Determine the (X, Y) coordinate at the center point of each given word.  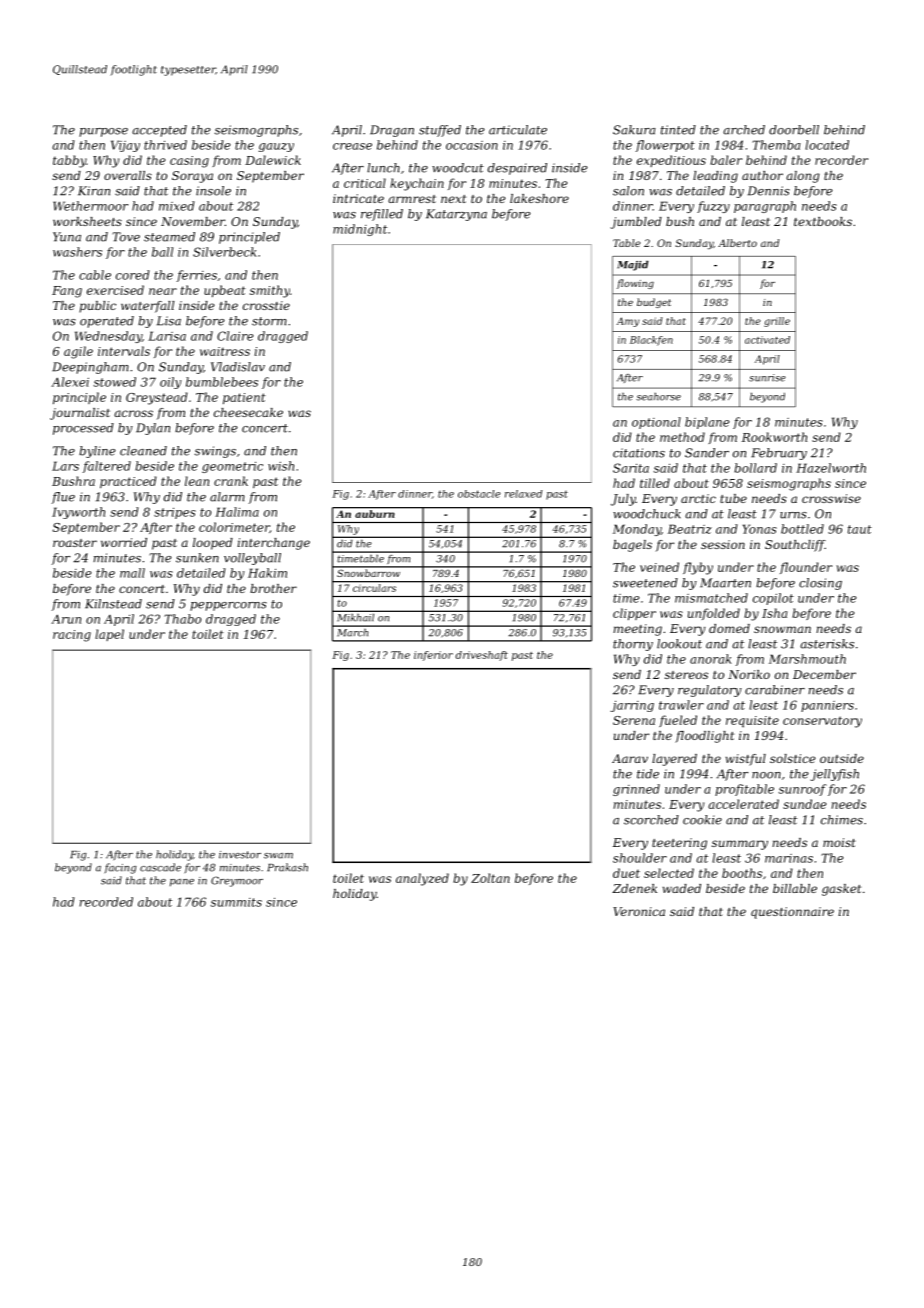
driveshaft (481, 656)
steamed (169, 237)
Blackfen (651, 341)
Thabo (182, 619)
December (824, 674)
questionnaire (792, 913)
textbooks (823, 221)
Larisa (167, 336)
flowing (635, 284)
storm (269, 321)
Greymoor (237, 881)
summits (236, 902)
